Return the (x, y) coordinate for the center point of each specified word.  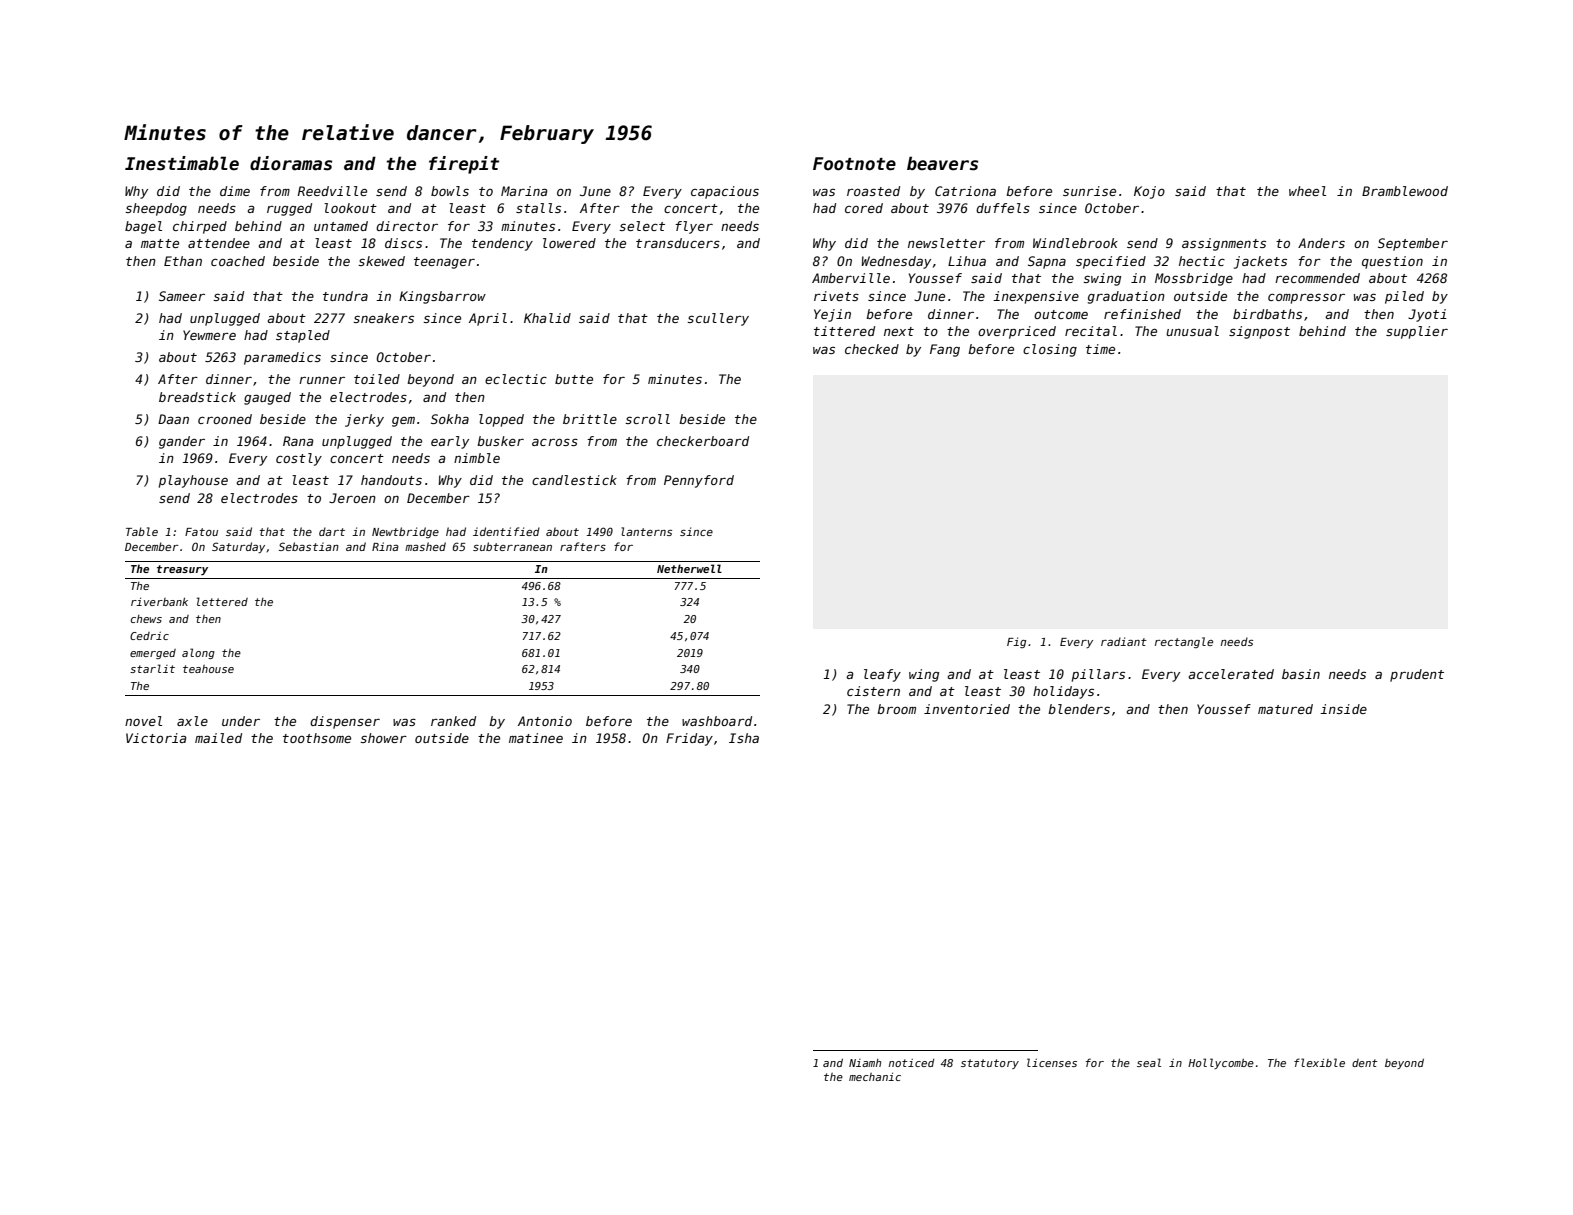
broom (896, 709)
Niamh (865, 1063)
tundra (345, 296)
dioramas (291, 163)
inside (1343, 709)
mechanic (875, 1077)
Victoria (156, 738)
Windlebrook (1075, 243)
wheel (1307, 191)
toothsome (317, 738)
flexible (1319, 1062)
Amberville (851, 278)
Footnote (854, 164)
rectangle (1184, 642)
